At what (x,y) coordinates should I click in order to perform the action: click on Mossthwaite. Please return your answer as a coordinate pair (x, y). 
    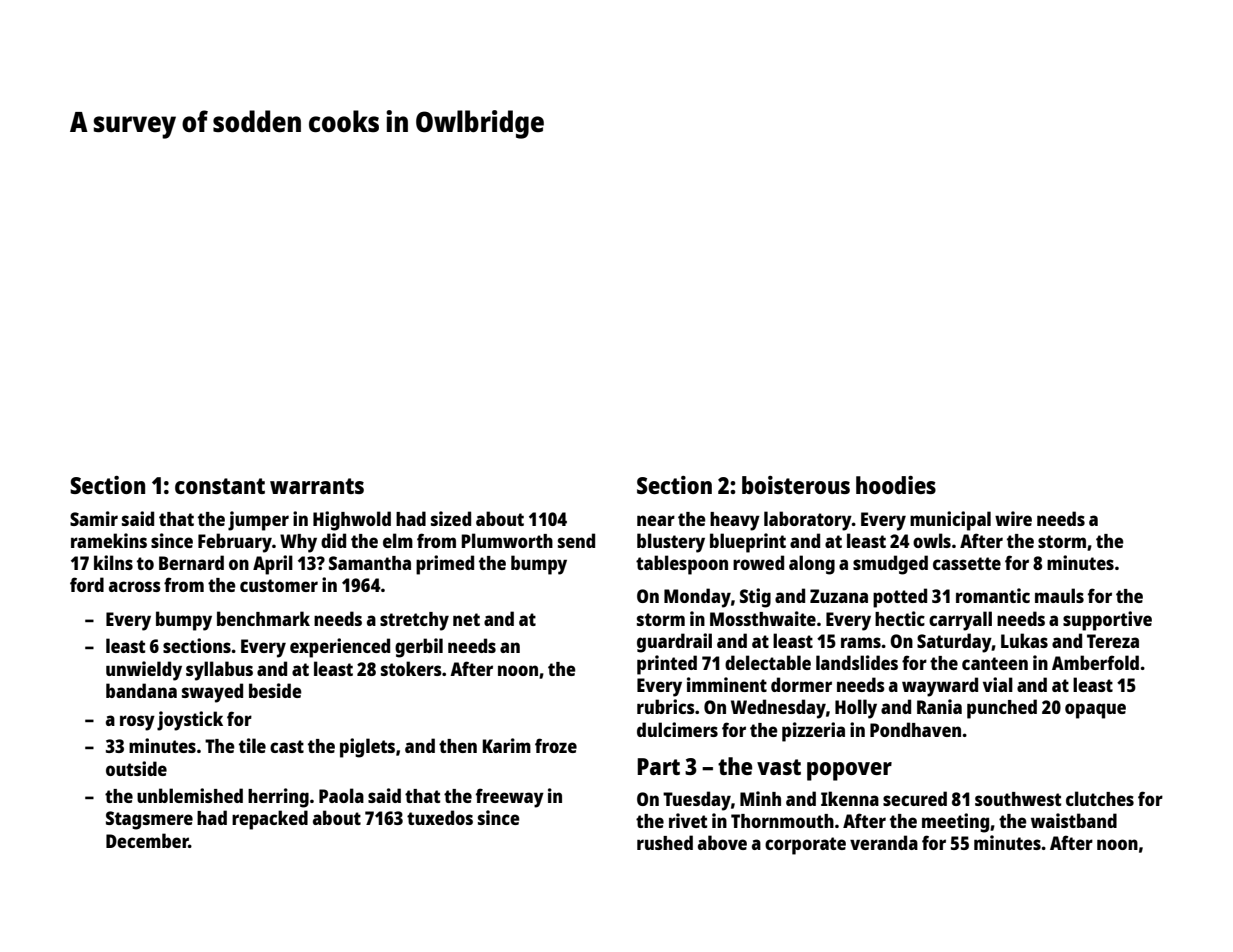
    Looking at the image, I should click on (763, 618).
